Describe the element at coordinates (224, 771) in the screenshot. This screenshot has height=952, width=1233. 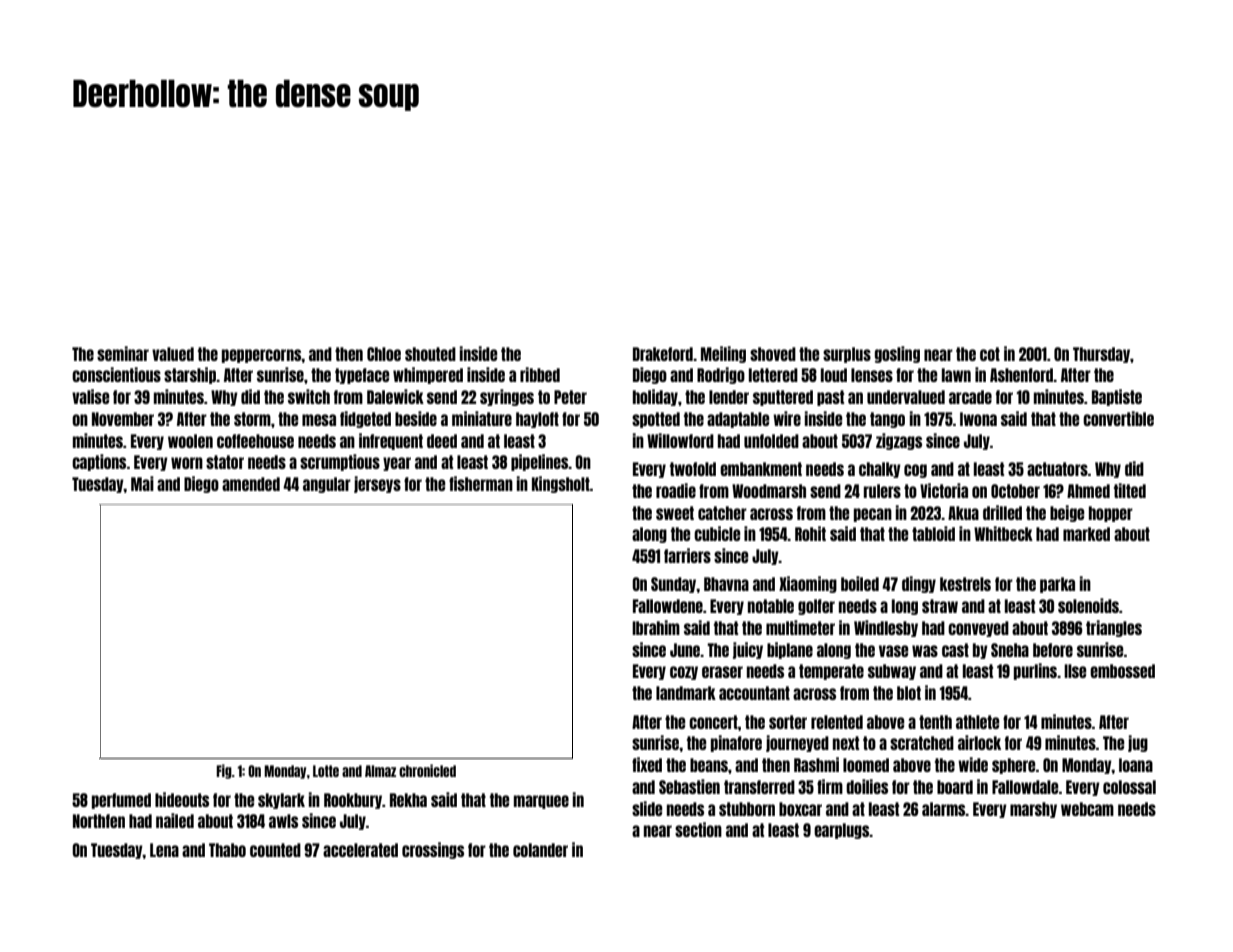
I see `Fig` at that location.
